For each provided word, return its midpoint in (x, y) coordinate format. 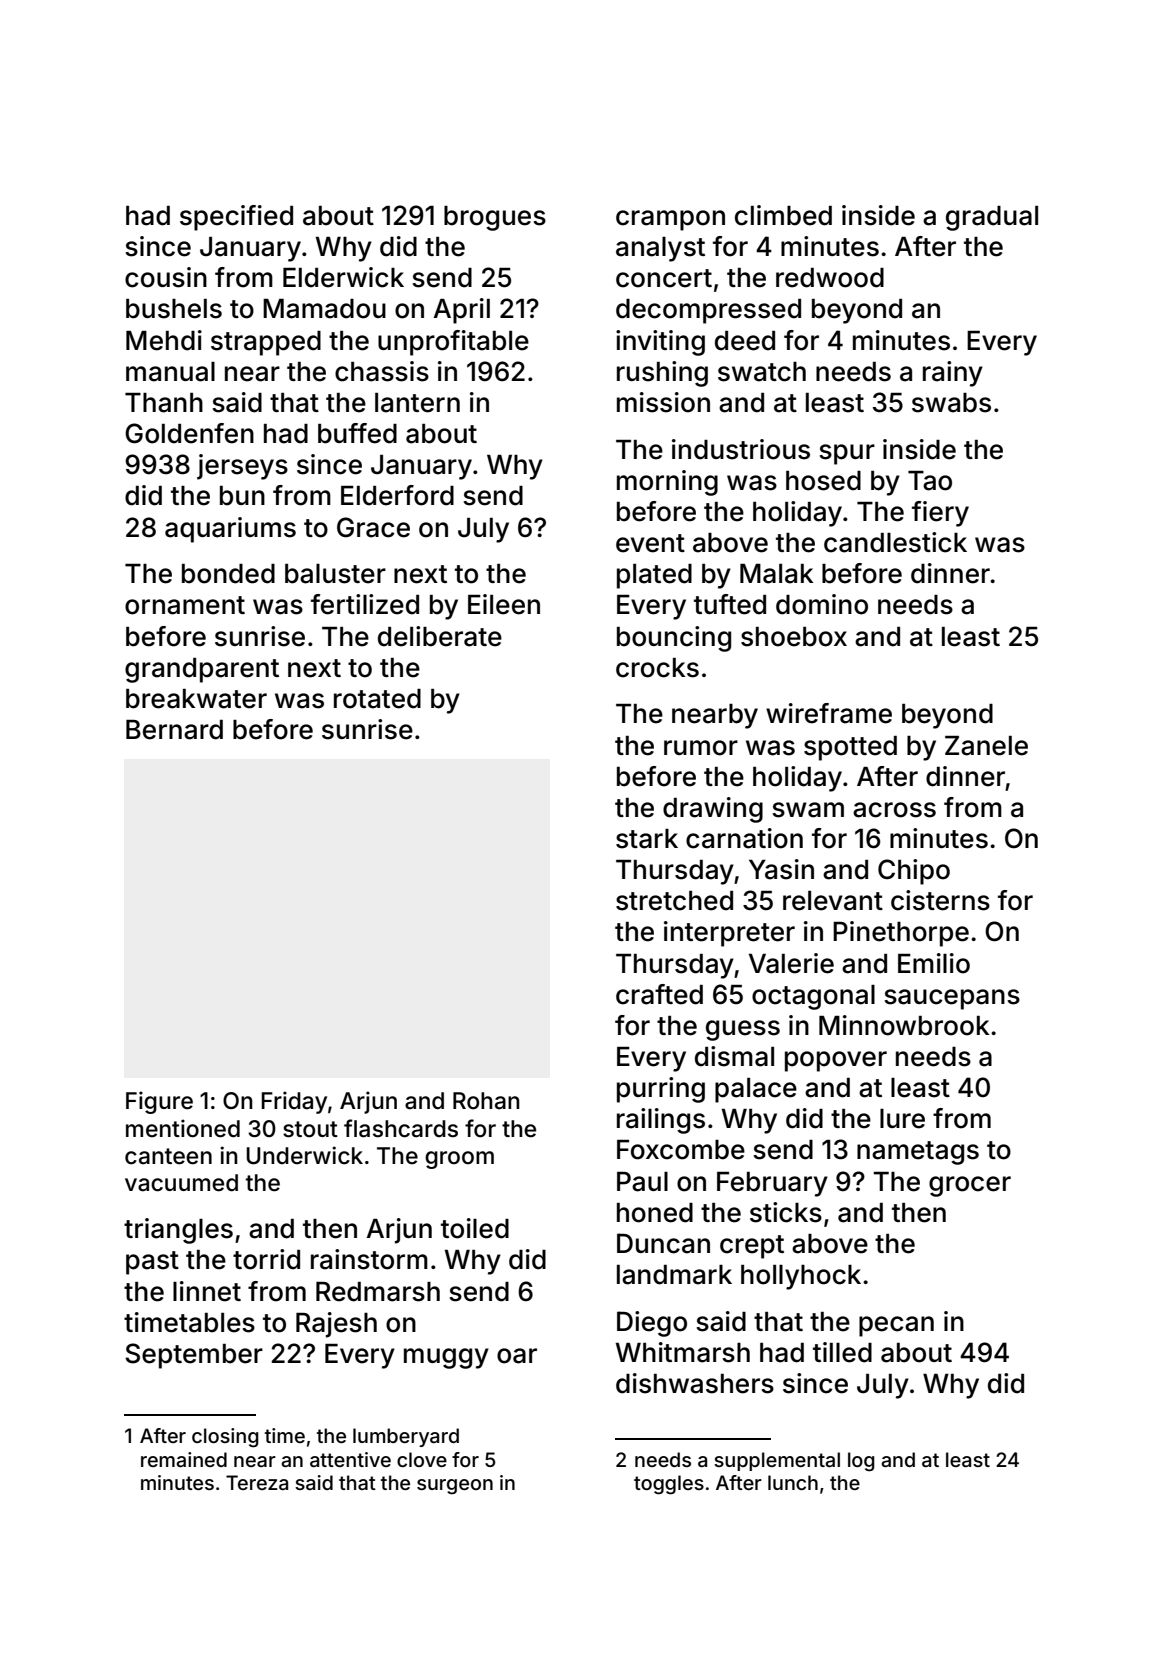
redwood (830, 278)
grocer (970, 1186)
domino (822, 604)
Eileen (504, 604)
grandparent (202, 670)
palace (756, 1090)
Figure (159, 1102)
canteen (168, 1156)
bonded (228, 574)
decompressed (708, 311)
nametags (918, 1153)
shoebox (794, 637)
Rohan (486, 1101)
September (194, 1356)
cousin (166, 277)
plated (654, 576)
